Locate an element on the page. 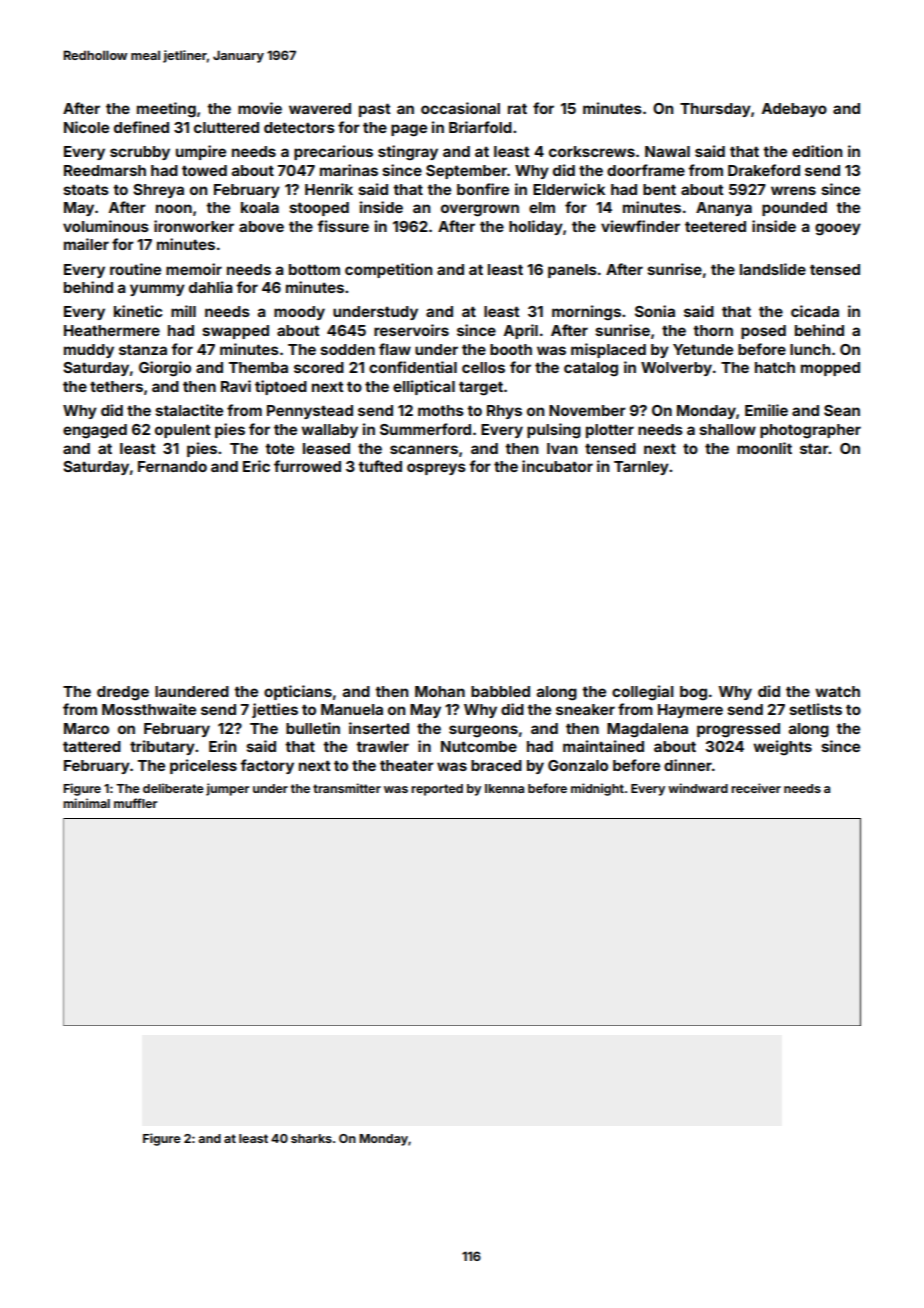 The height and width of the image is (1308, 924). meeting is located at coordinates (166, 110).
